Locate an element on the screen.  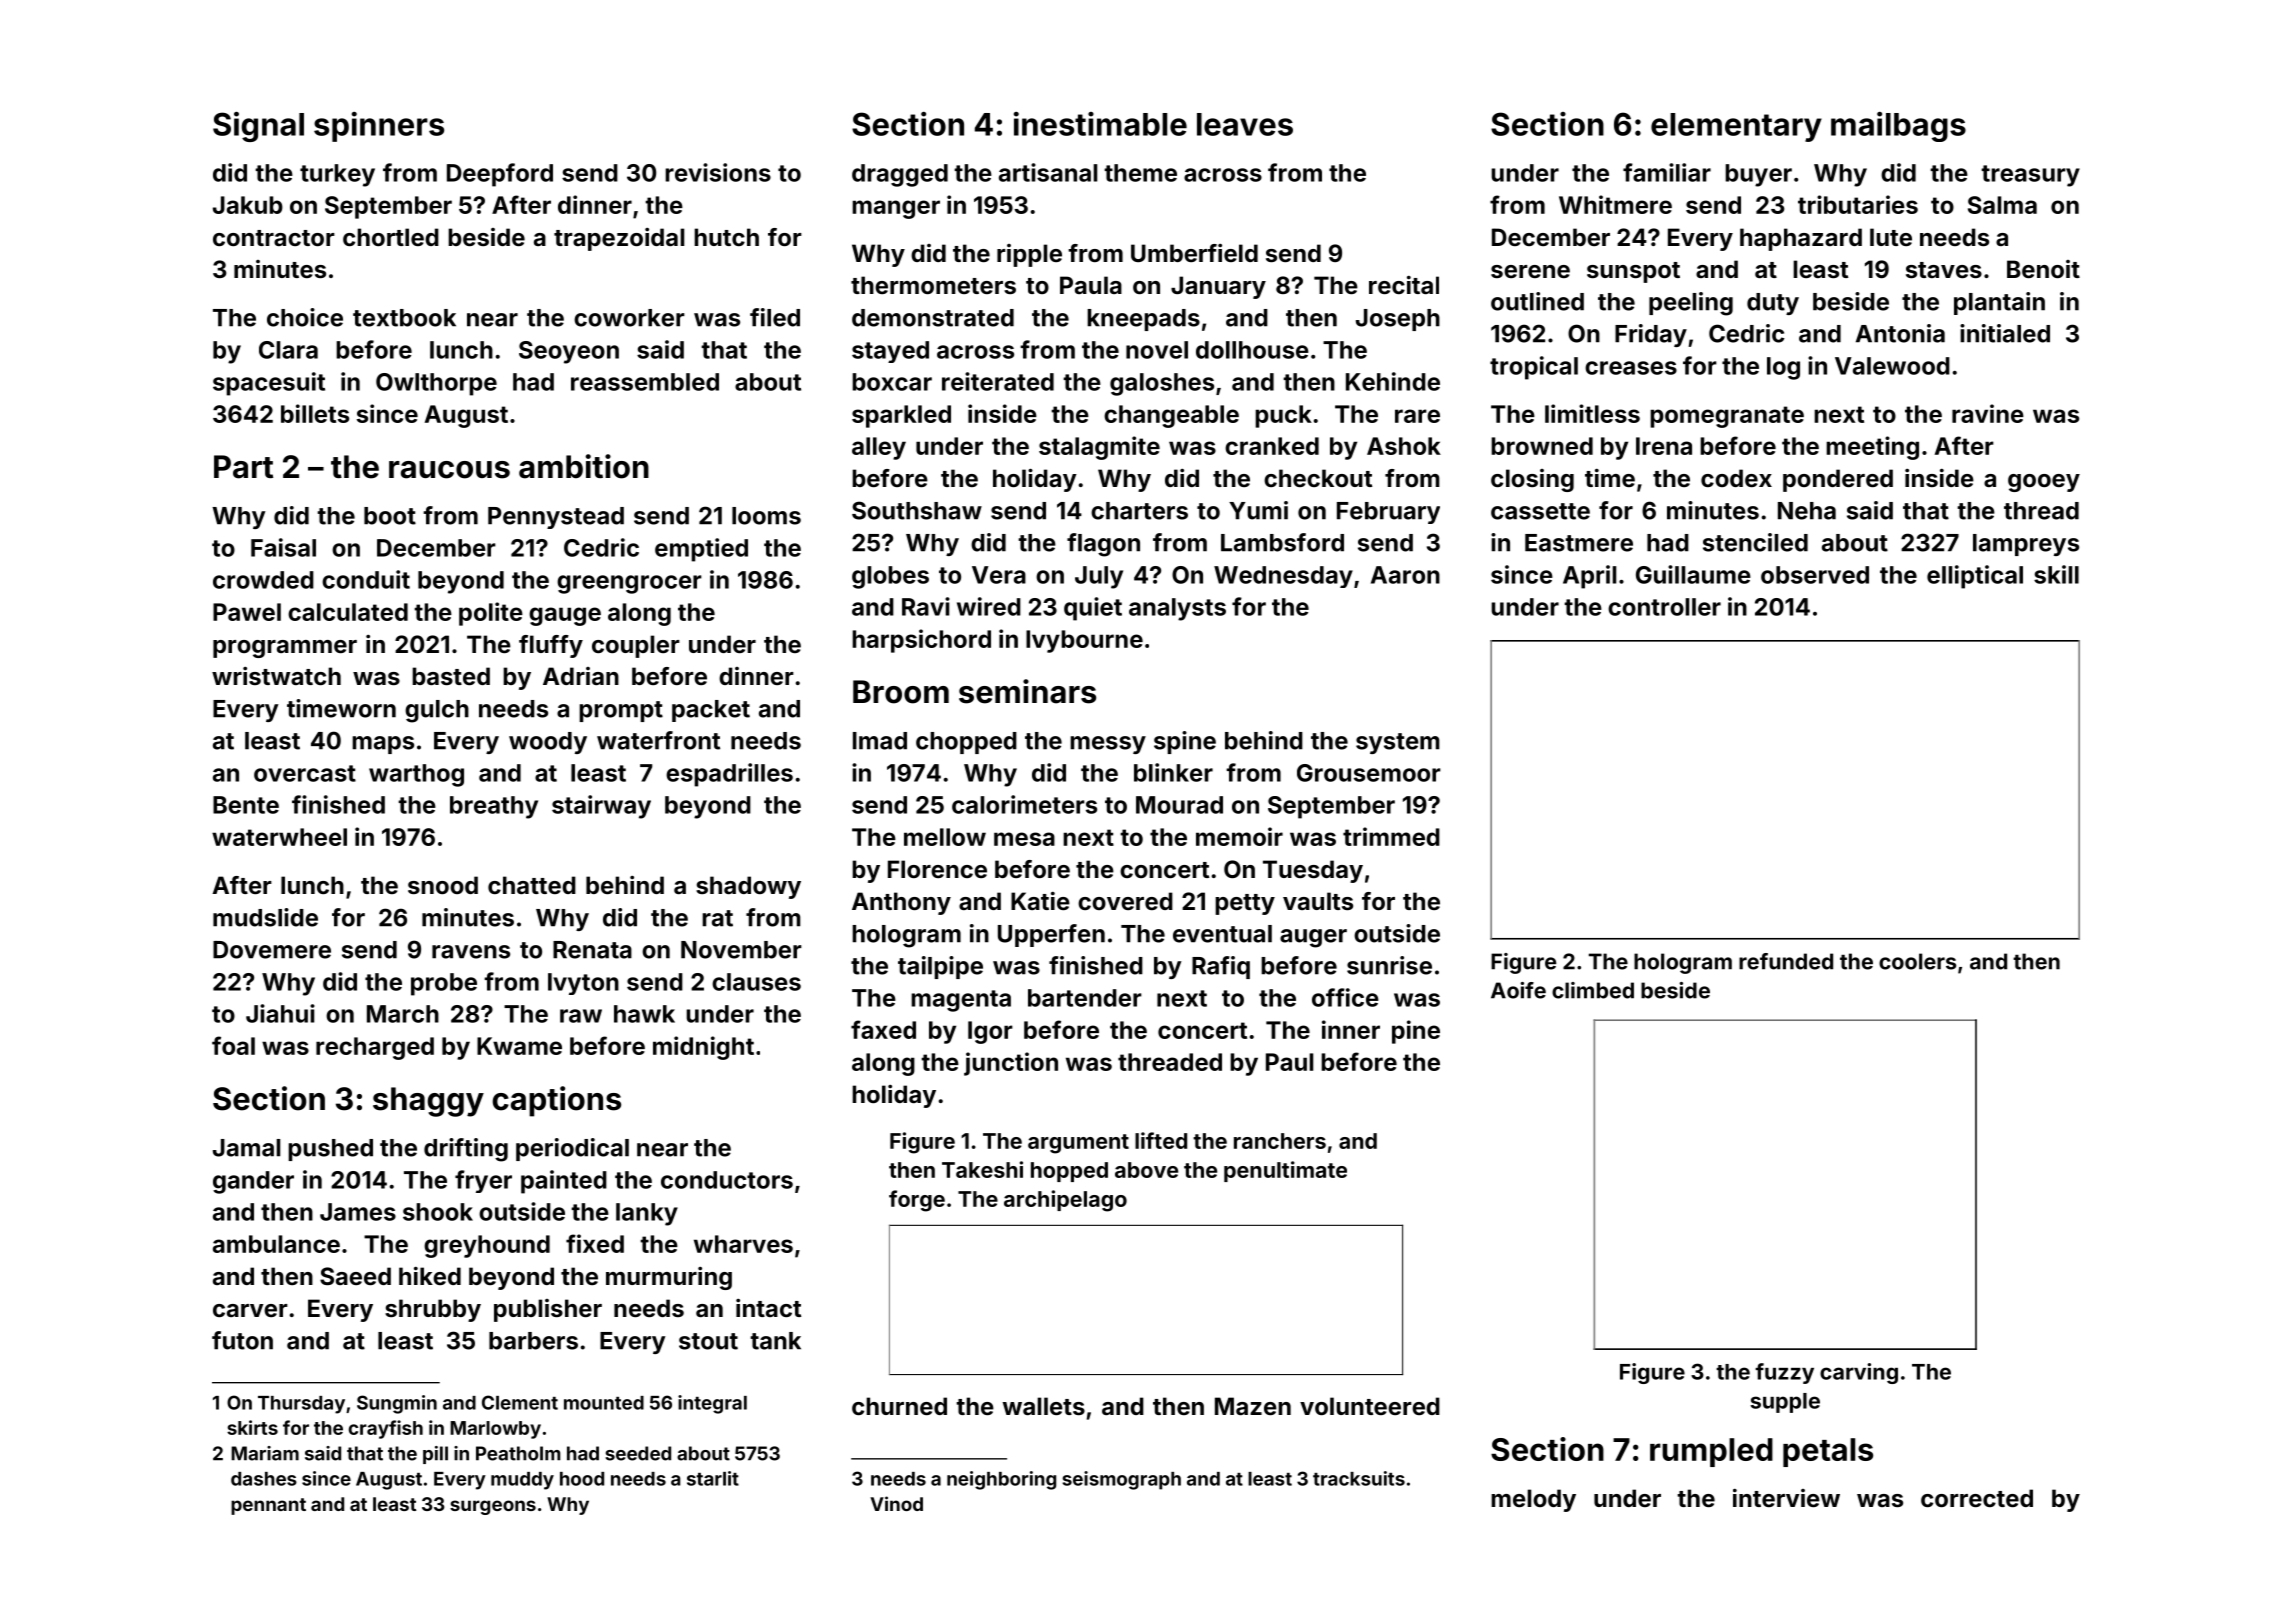
Signal is located at coordinates (258, 127).
